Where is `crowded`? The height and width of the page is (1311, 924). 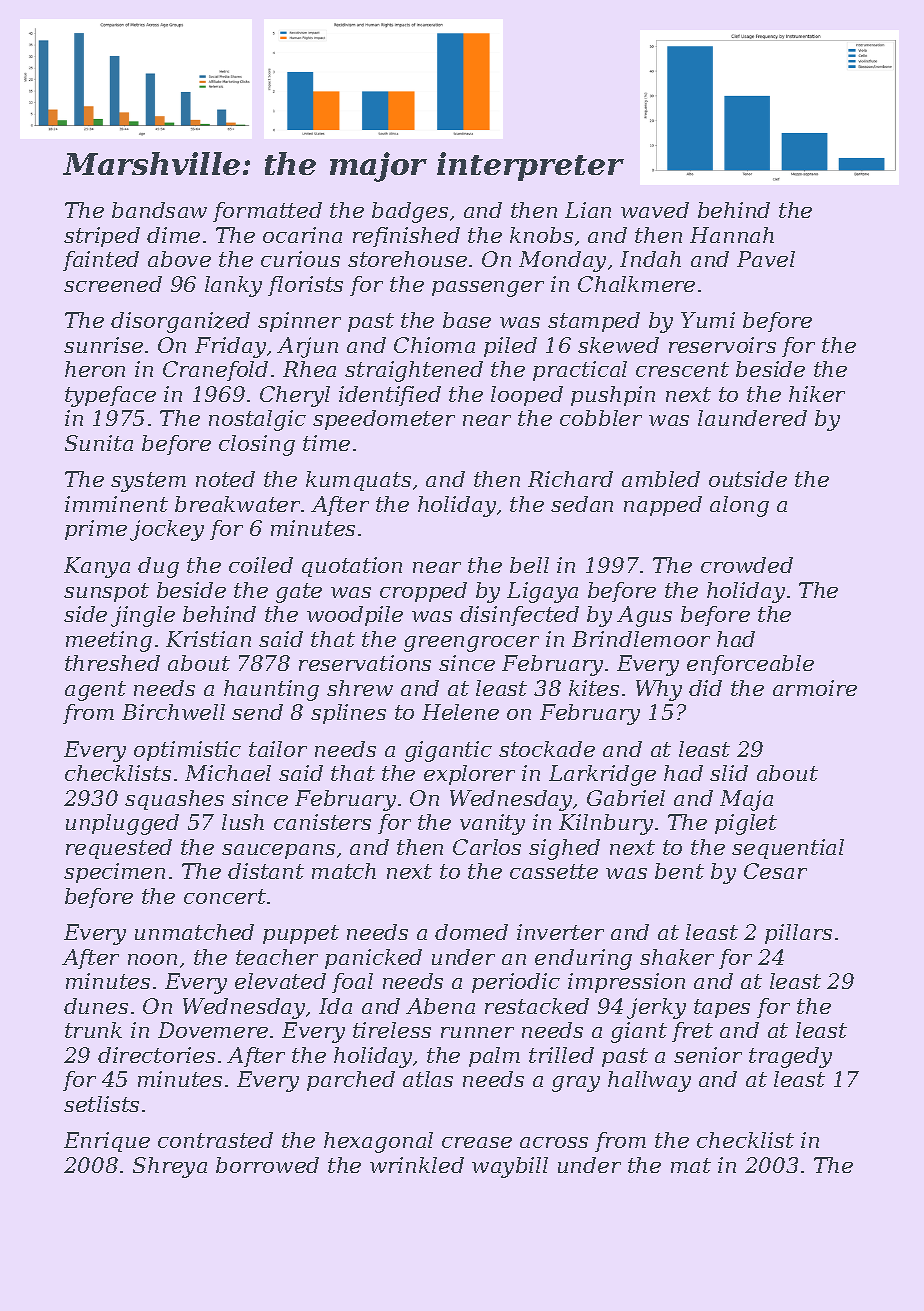
crowded is located at coordinates (747, 565).
